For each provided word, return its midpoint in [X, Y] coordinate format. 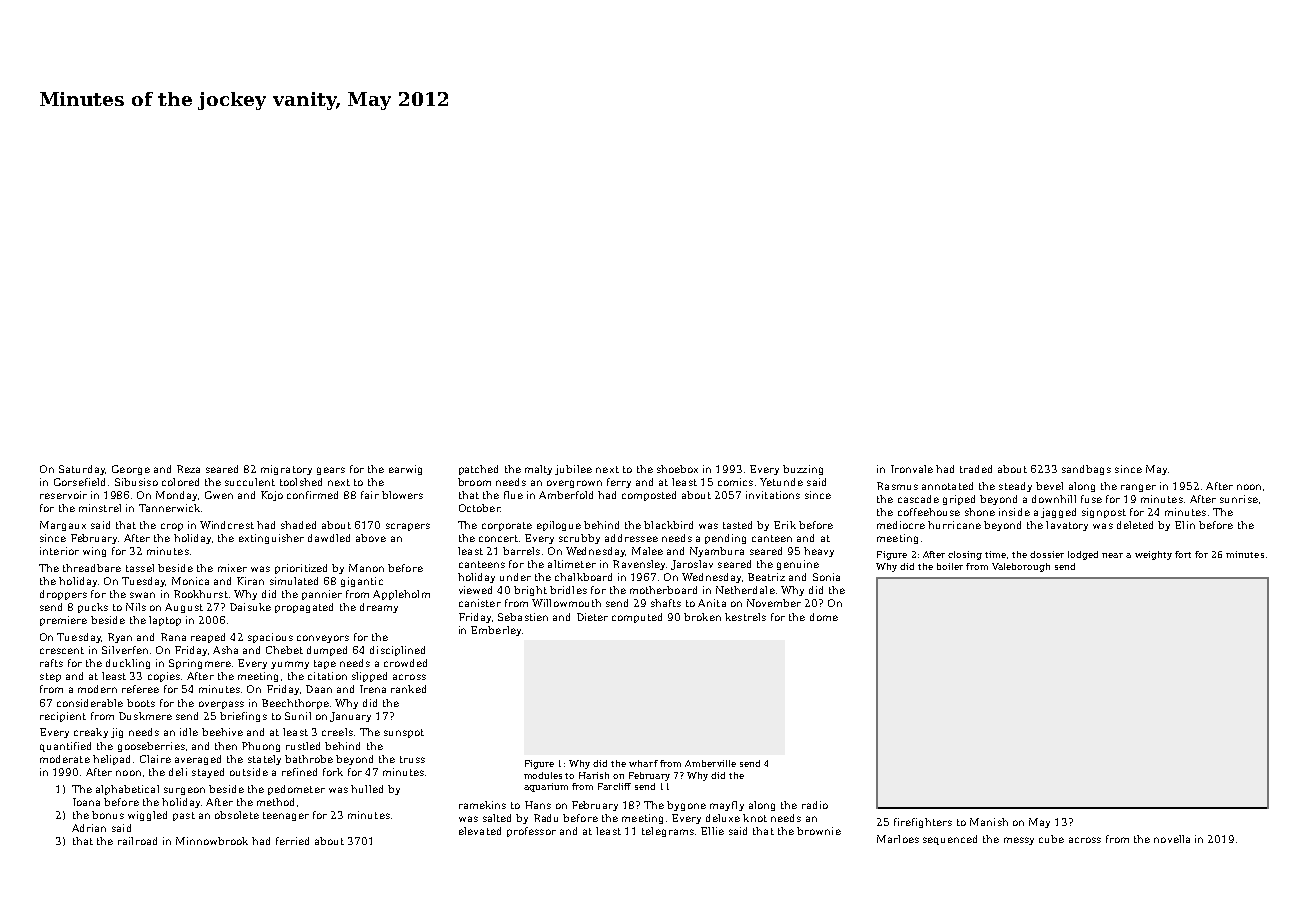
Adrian [89, 828]
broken [702, 617]
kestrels [745, 617]
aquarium [546, 787]
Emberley [496, 631]
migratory [286, 470]
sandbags [1086, 470]
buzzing [803, 470]
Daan [319, 689]
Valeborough [1021, 567]
